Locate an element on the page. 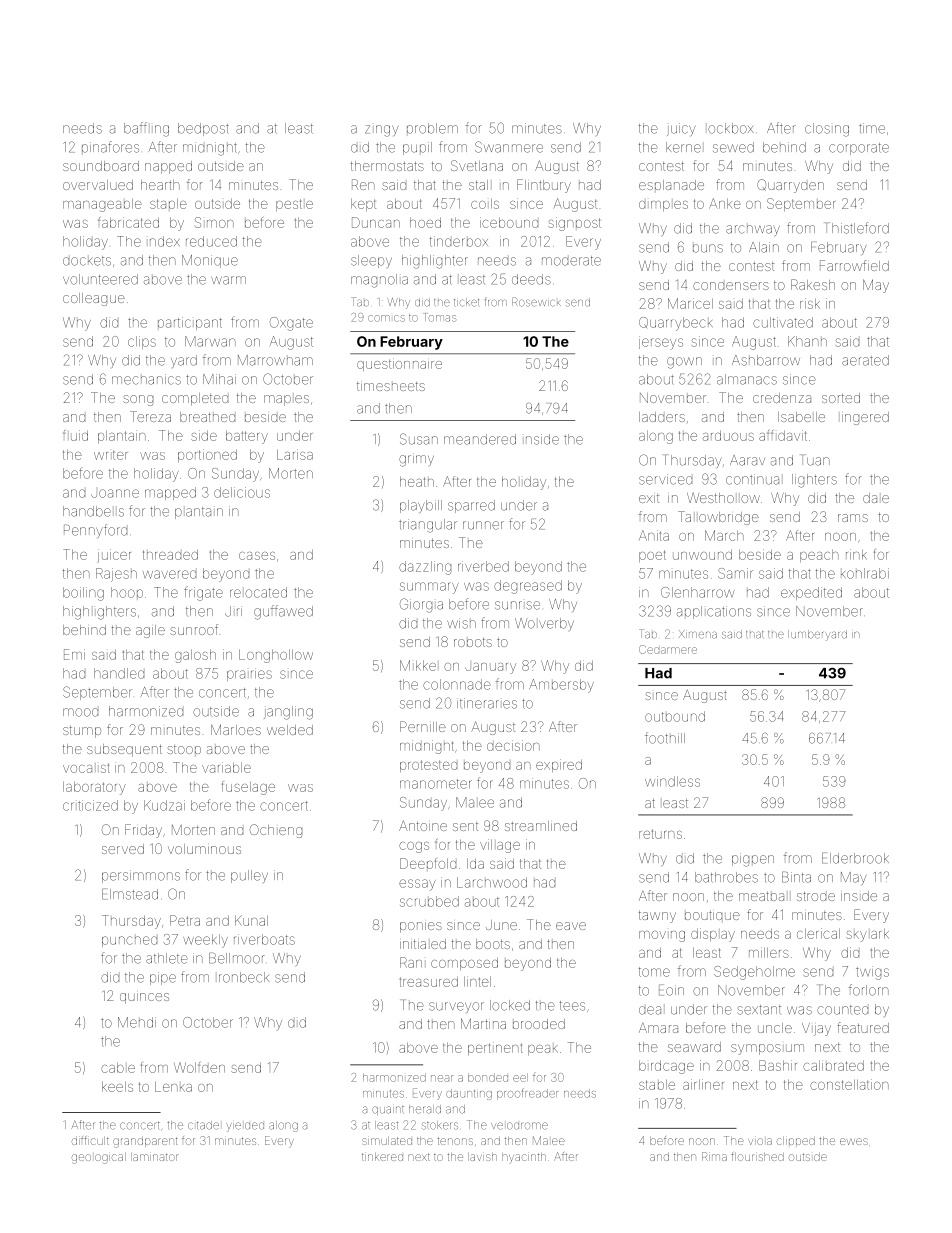 This page has height=1233, width=952. writer is located at coordinates (111, 455).
